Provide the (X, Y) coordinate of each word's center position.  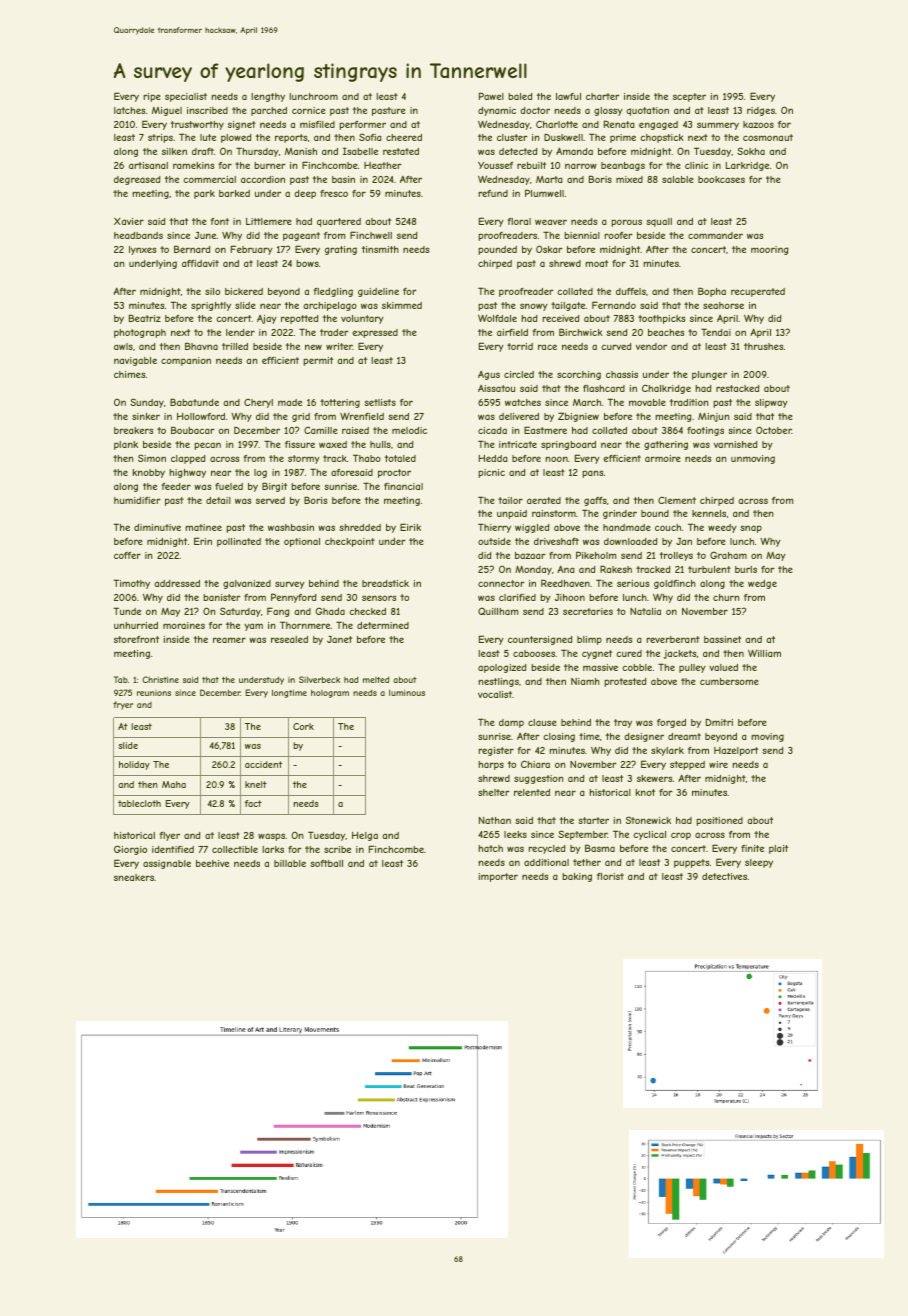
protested (625, 682)
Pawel (491, 96)
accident (263, 764)
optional (302, 542)
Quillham (498, 611)
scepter (689, 97)
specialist (186, 97)
